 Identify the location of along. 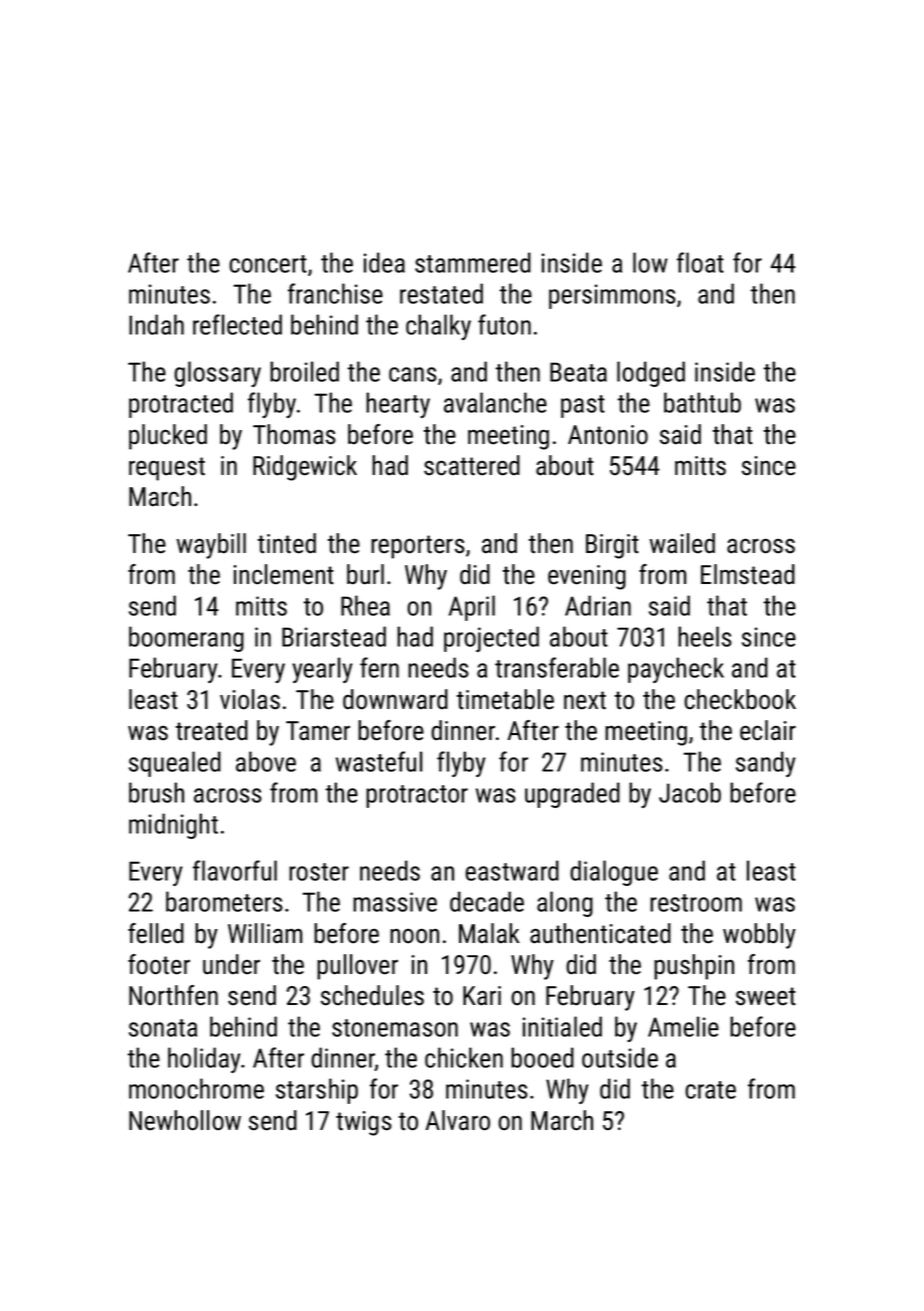
(565, 904).
